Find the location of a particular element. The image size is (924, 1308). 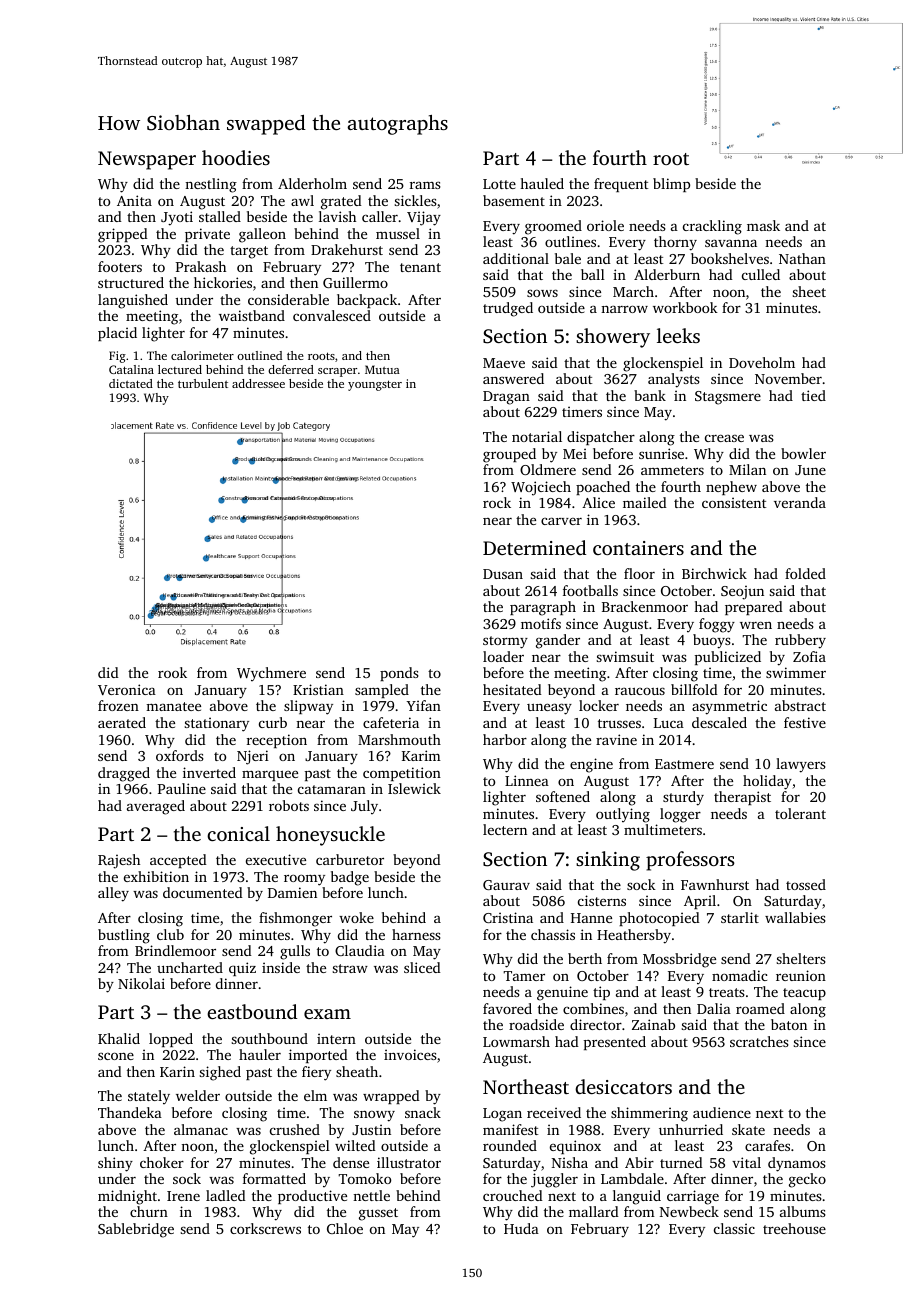

Lotte is located at coordinates (499, 184).
